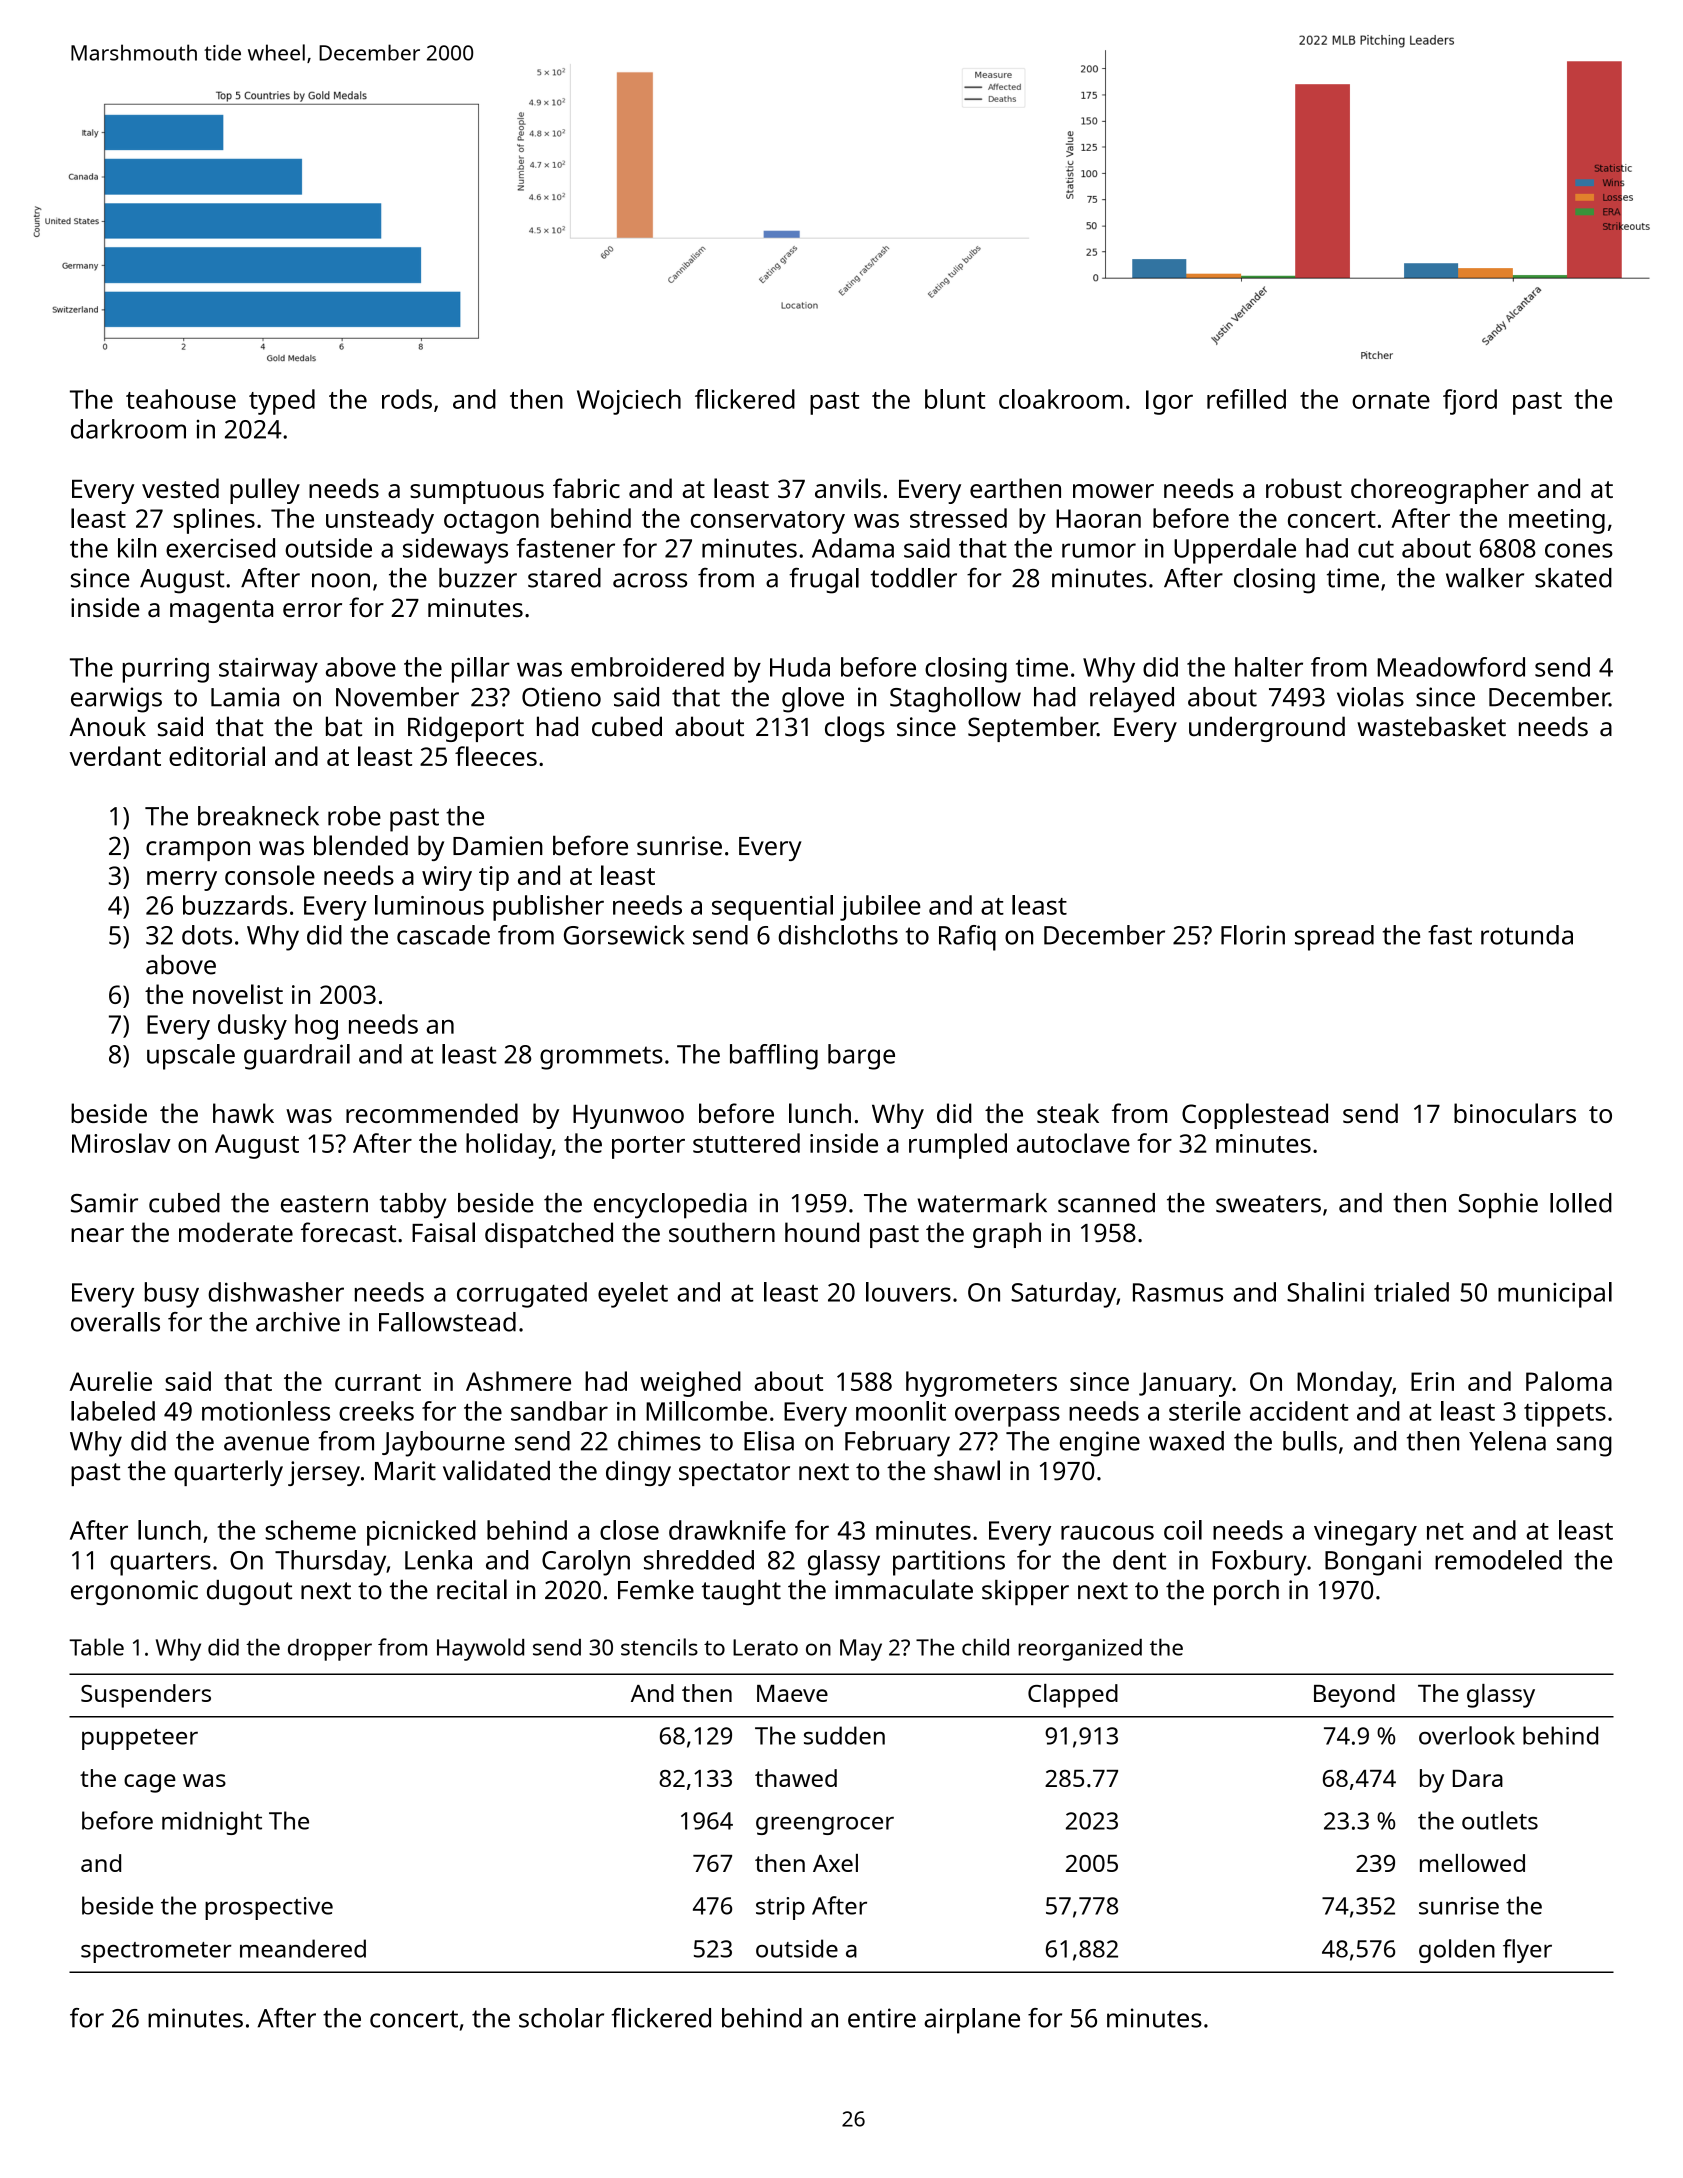  What do you see at coordinates (822, 1232) in the screenshot?
I see `hound` at bounding box center [822, 1232].
